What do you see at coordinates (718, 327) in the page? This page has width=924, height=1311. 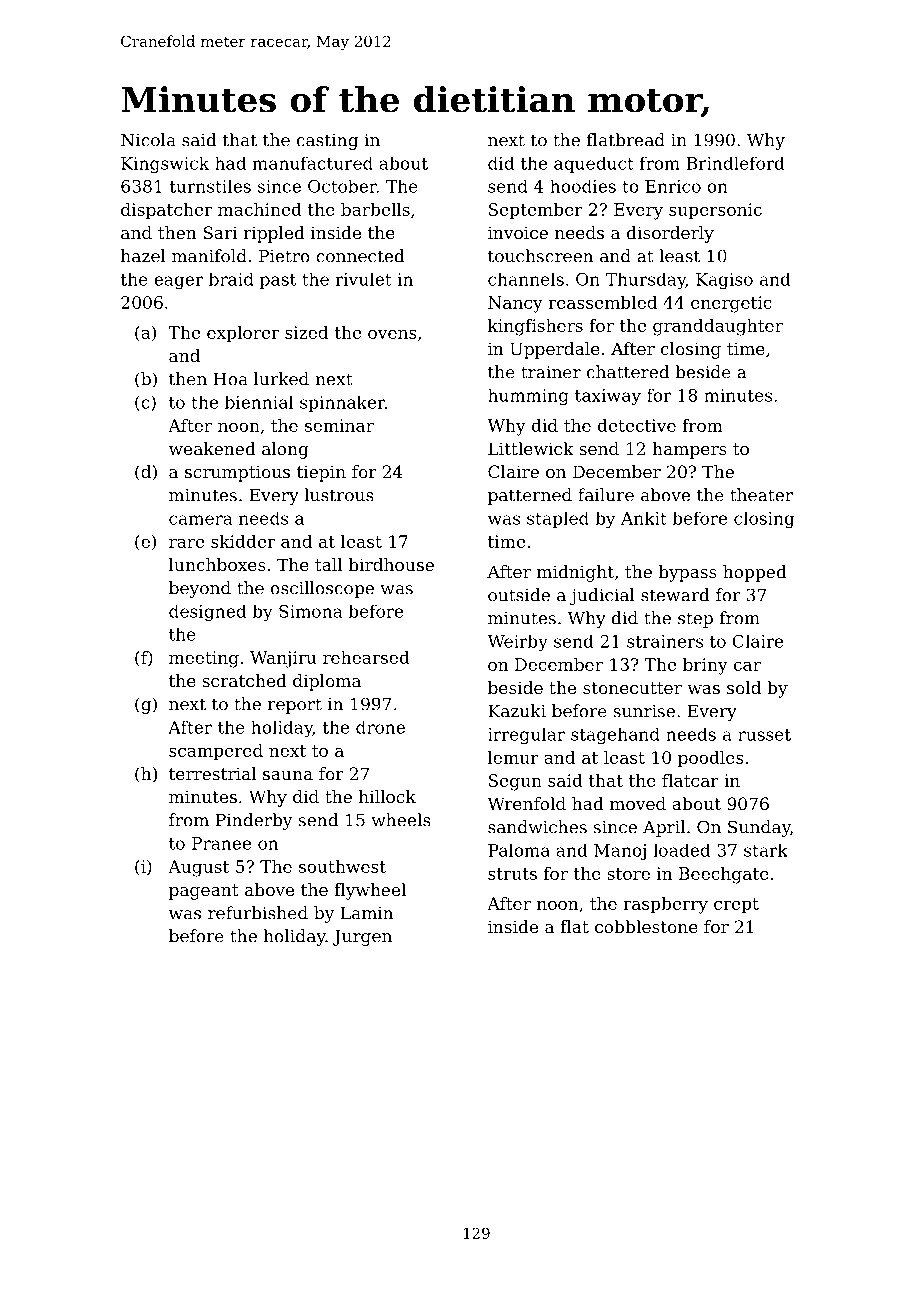 I see `granddaughter` at bounding box center [718, 327].
